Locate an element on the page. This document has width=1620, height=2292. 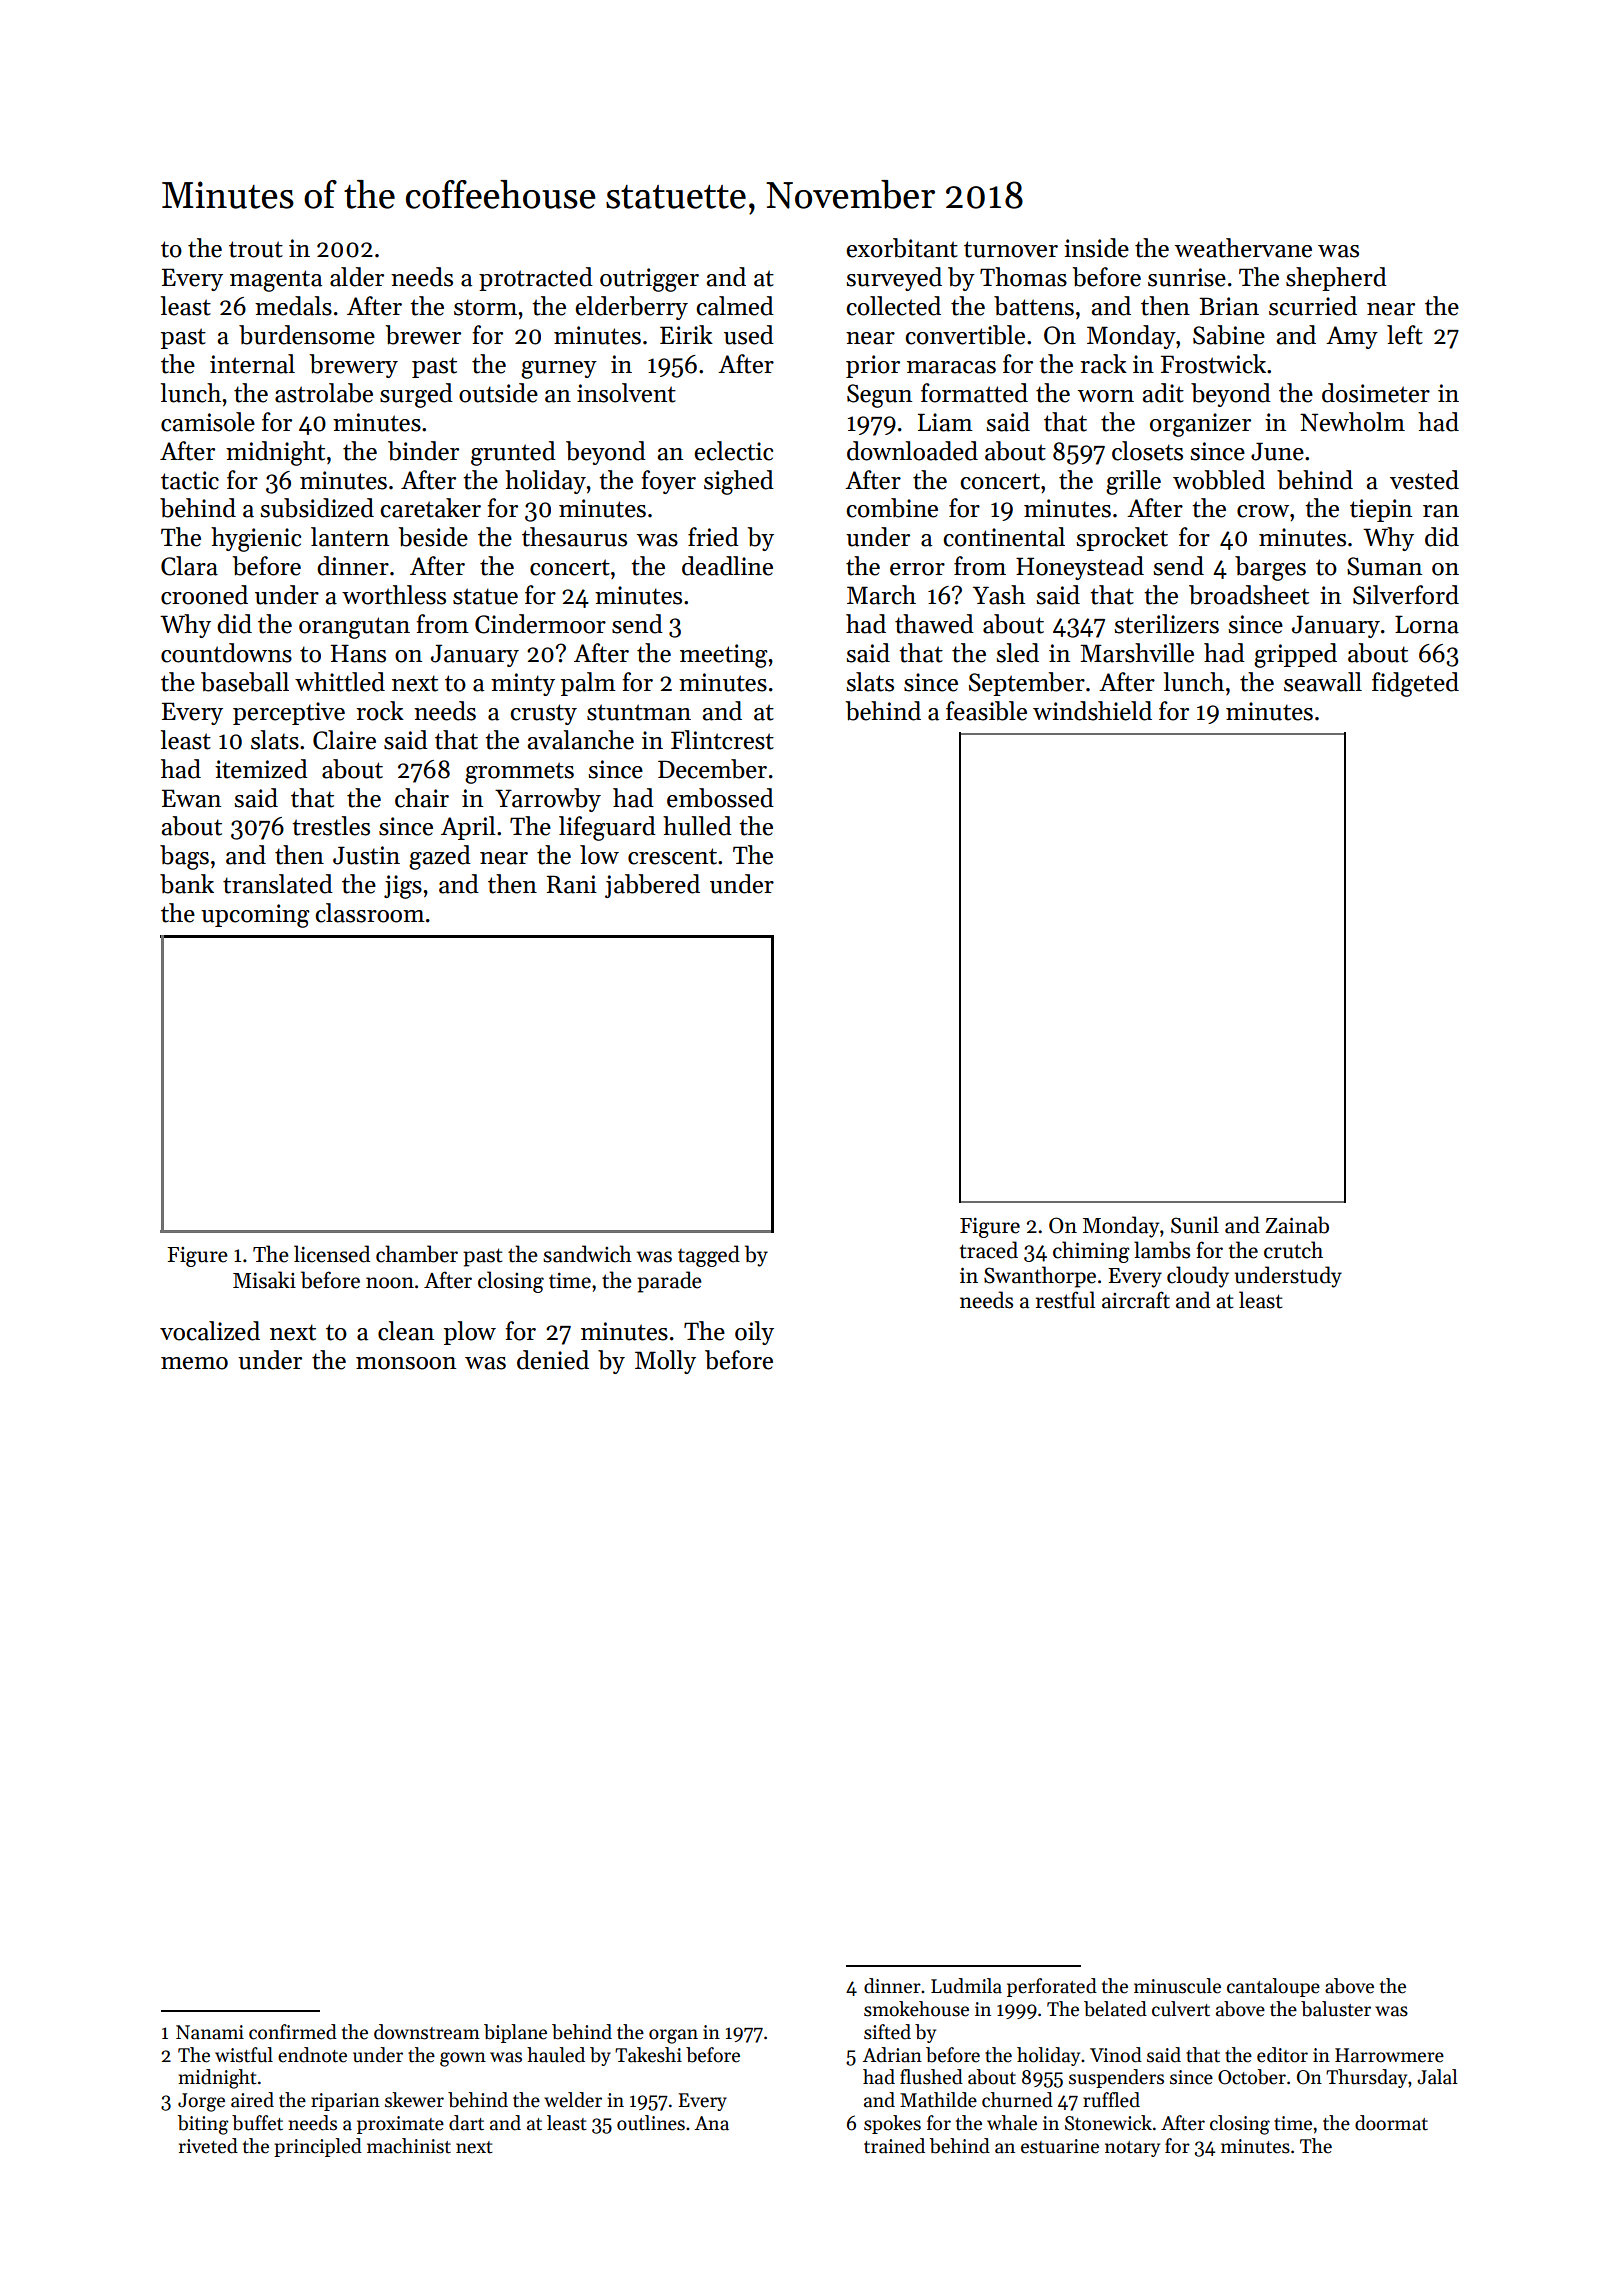
sterilizers is located at coordinates (1166, 624).
